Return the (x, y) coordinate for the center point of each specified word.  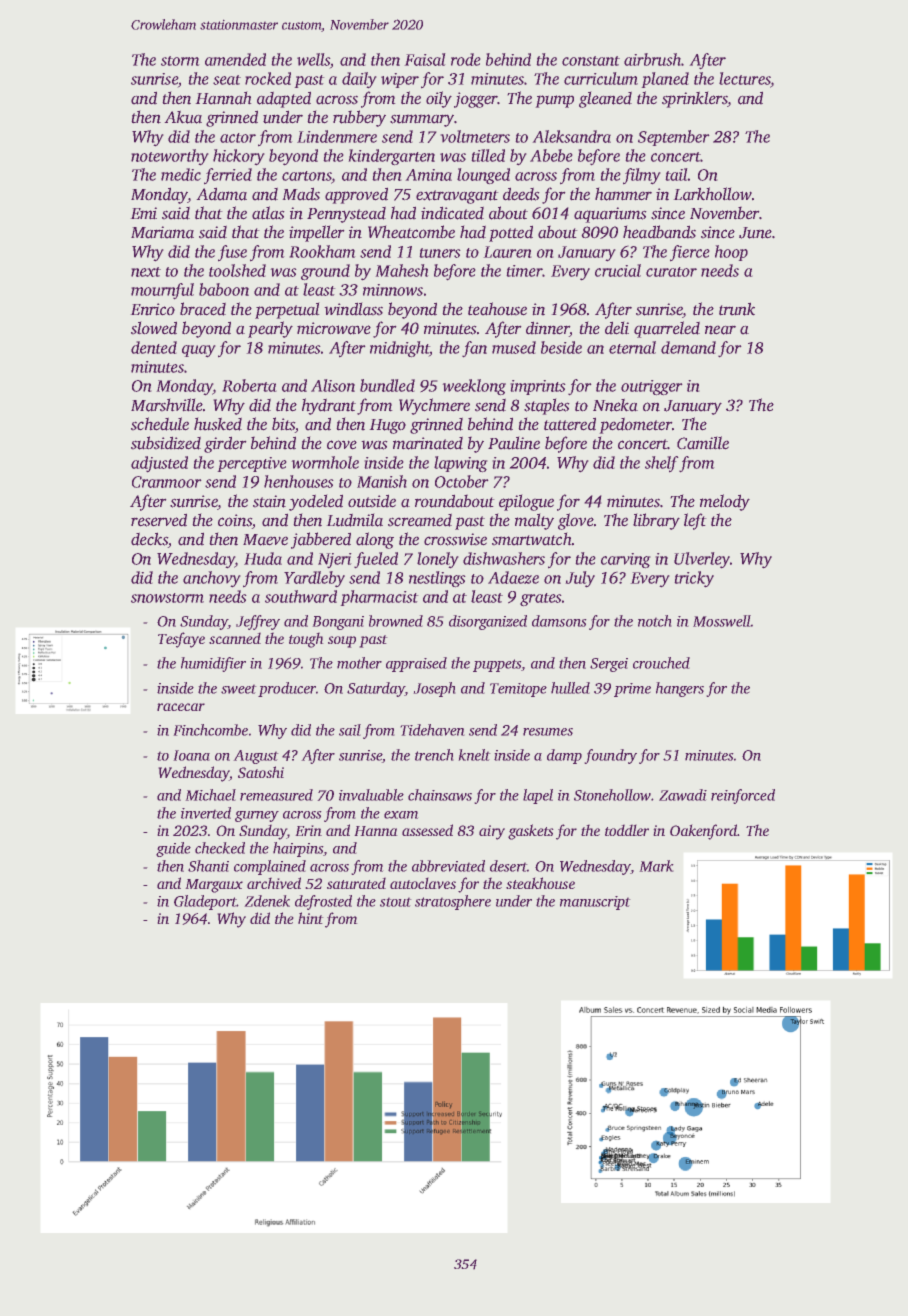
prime (632, 690)
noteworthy (170, 157)
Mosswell (722, 621)
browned (396, 621)
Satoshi (261, 772)
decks (149, 540)
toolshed (237, 270)
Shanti (208, 866)
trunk (737, 309)
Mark (656, 866)
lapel (538, 796)
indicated (452, 213)
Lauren (507, 252)
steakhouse (540, 883)
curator (671, 272)
